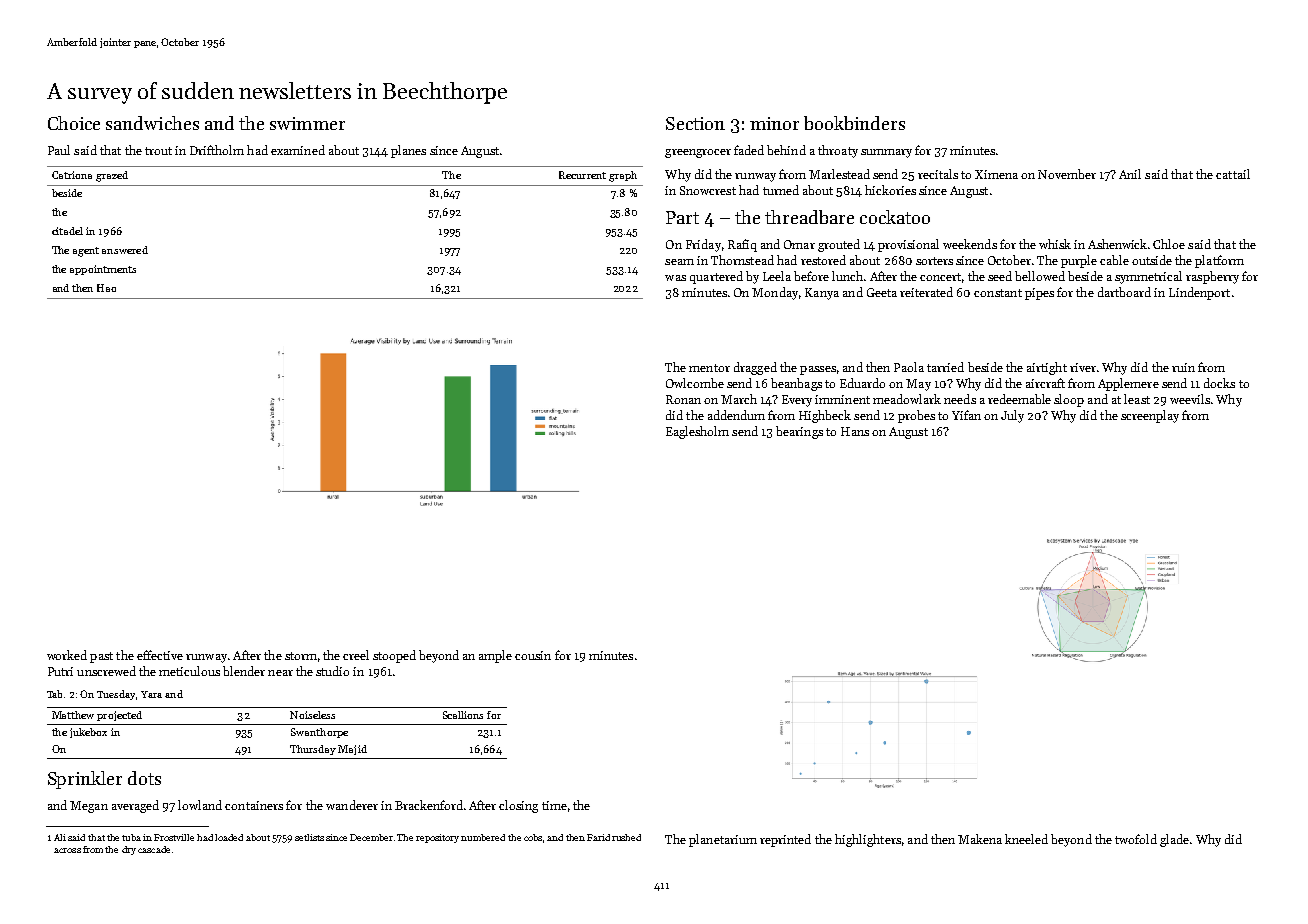 This image has height=924, width=1308. Describe the element at coordinates (152, 123) in the image. I see `sandwiches` at that location.
